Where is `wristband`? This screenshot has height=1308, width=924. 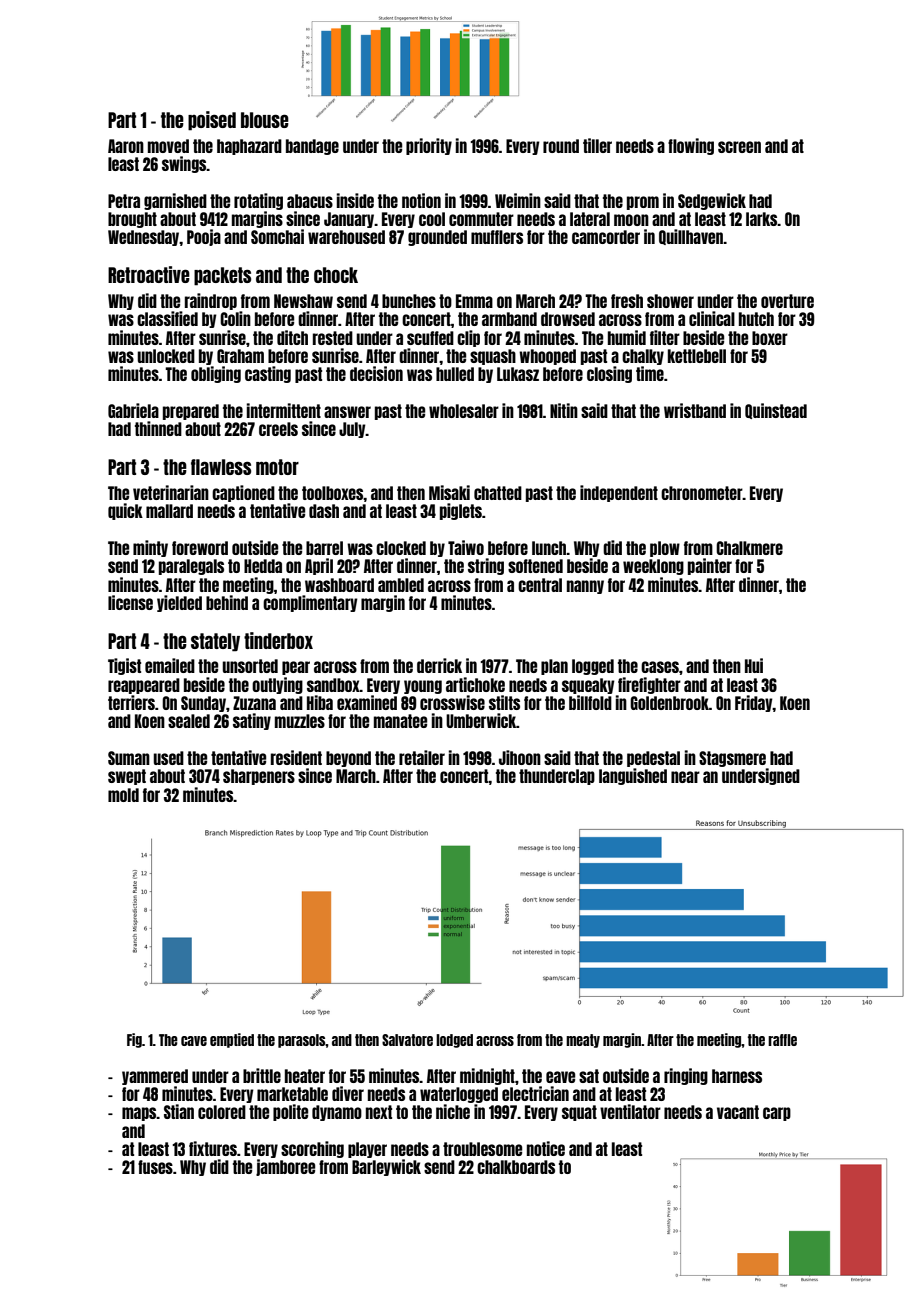 wristband is located at coordinates (695, 410).
